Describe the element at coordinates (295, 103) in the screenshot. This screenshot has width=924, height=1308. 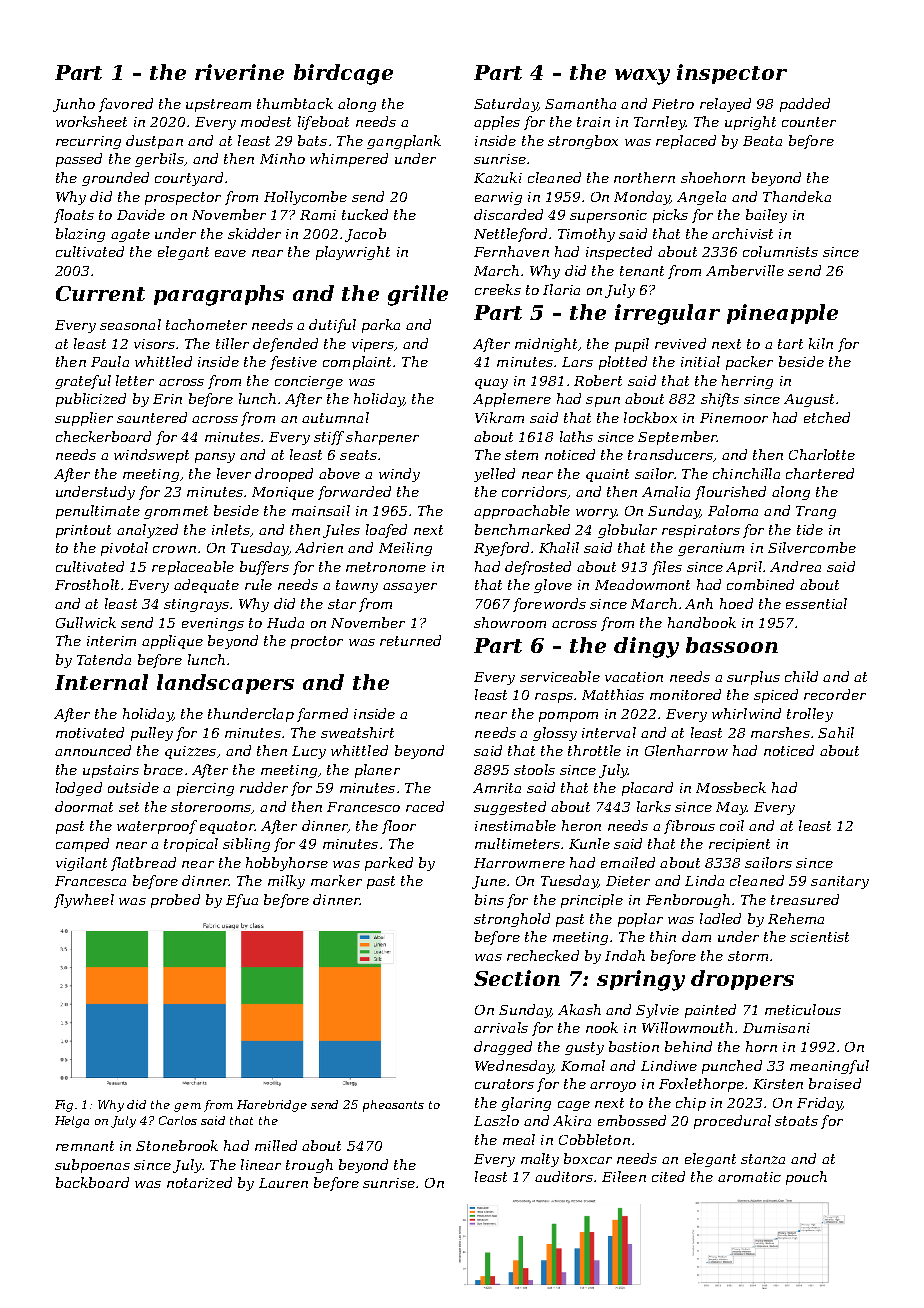
I see `thumbtack` at that location.
